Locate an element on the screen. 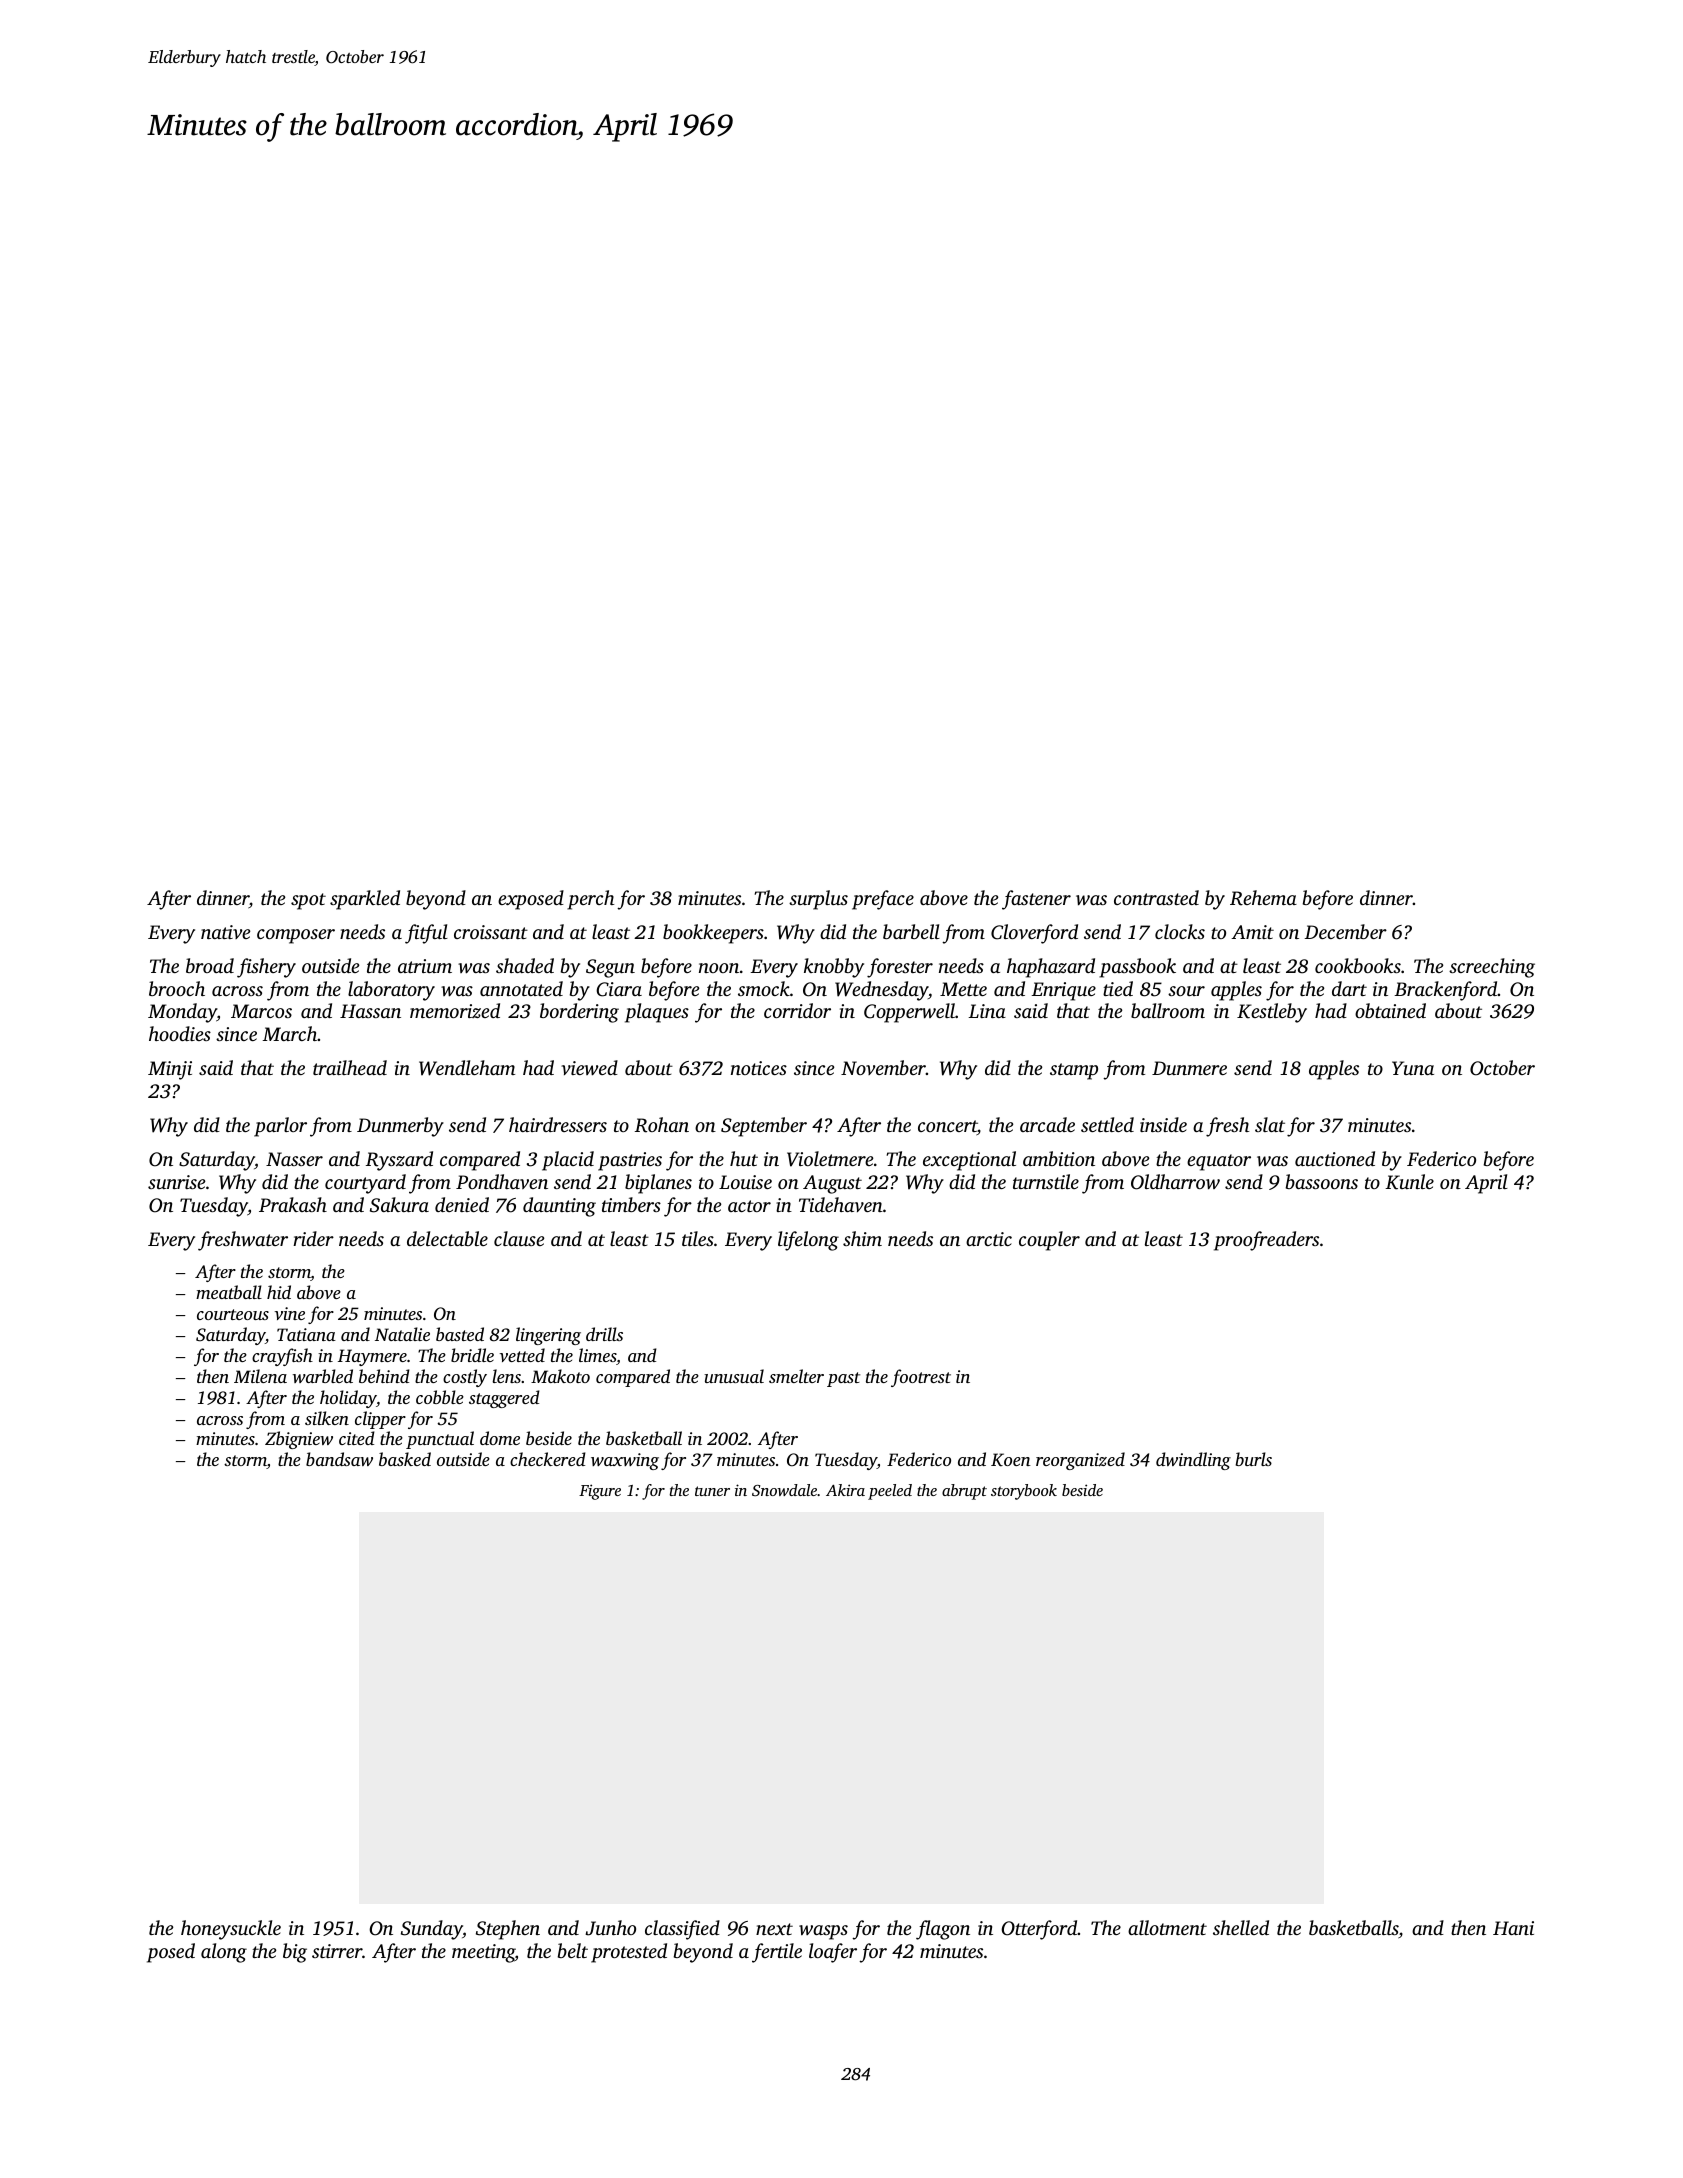 The height and width of the screenshot is (2178, 1683). meeting is located at coordinates (483, 1953).
